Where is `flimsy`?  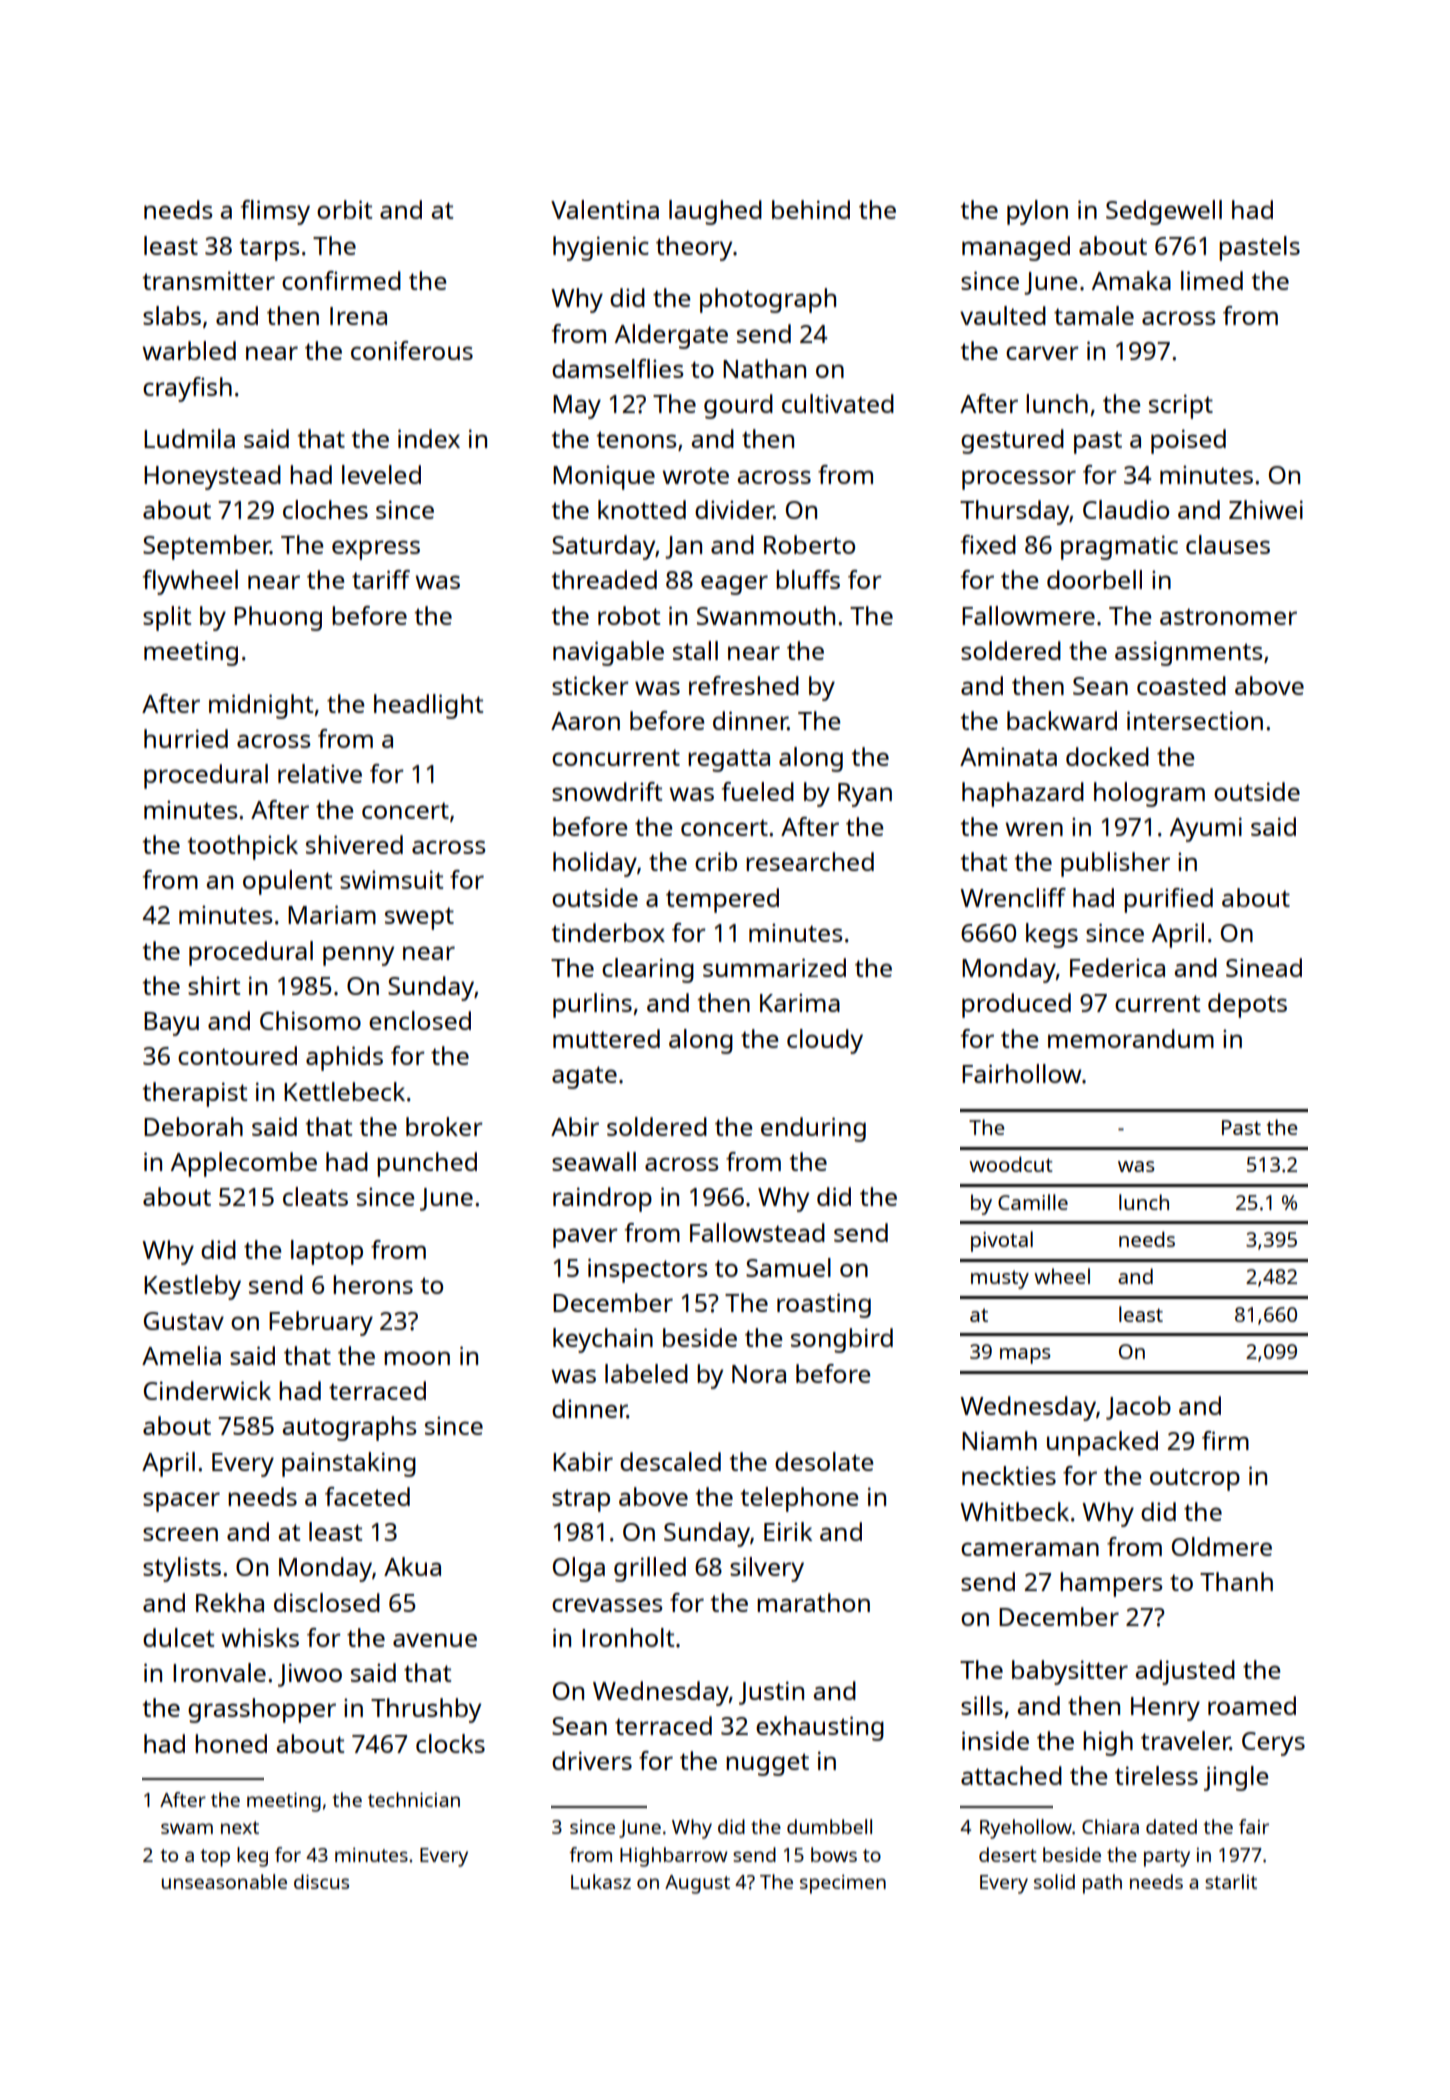
flimsy is located at coordinates (275, 212).
